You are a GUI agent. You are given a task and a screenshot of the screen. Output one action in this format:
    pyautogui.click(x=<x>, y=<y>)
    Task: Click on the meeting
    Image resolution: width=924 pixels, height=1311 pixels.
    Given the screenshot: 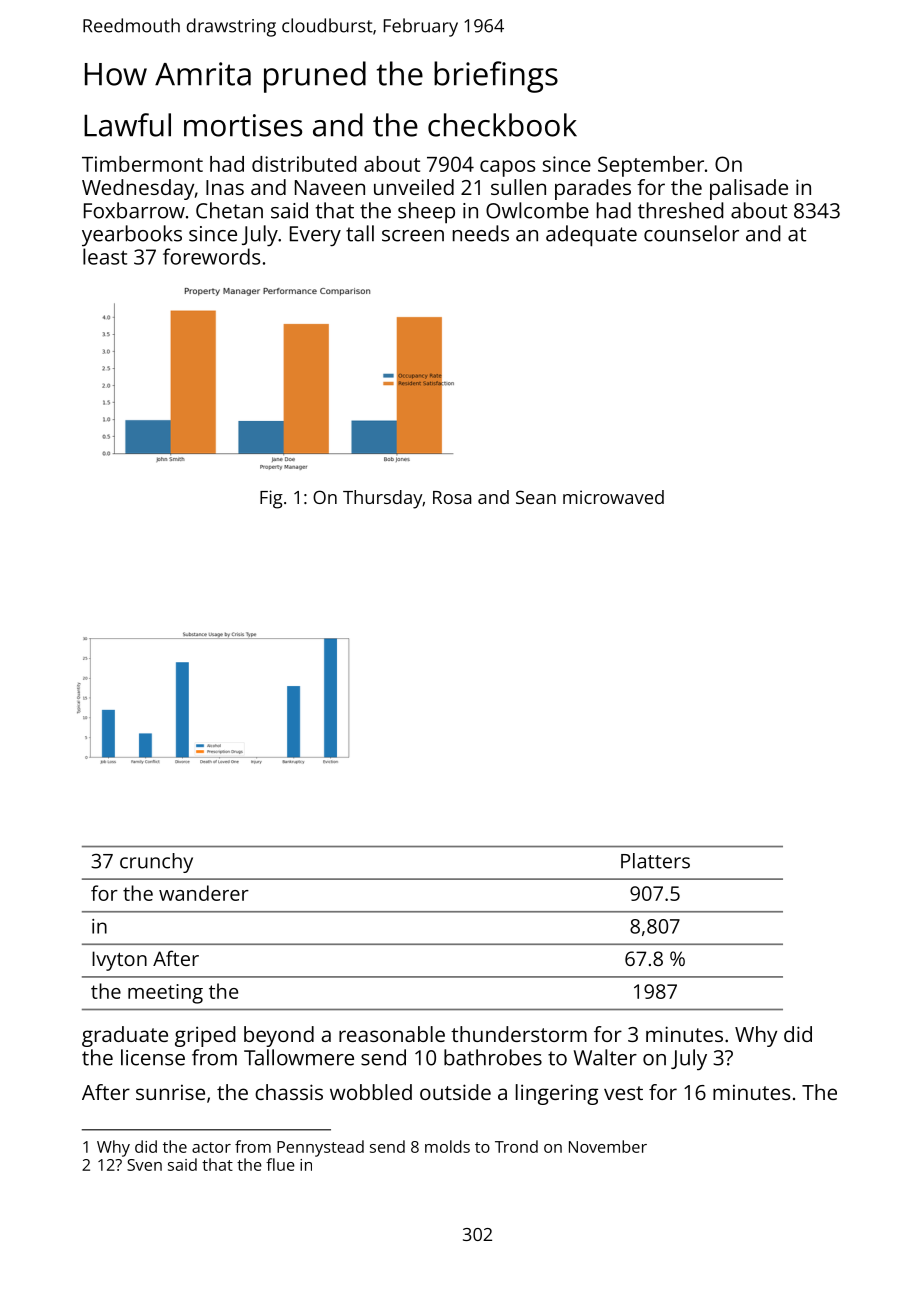 What is the action you would take?
    pyautogui.click(x=165, y=994)
